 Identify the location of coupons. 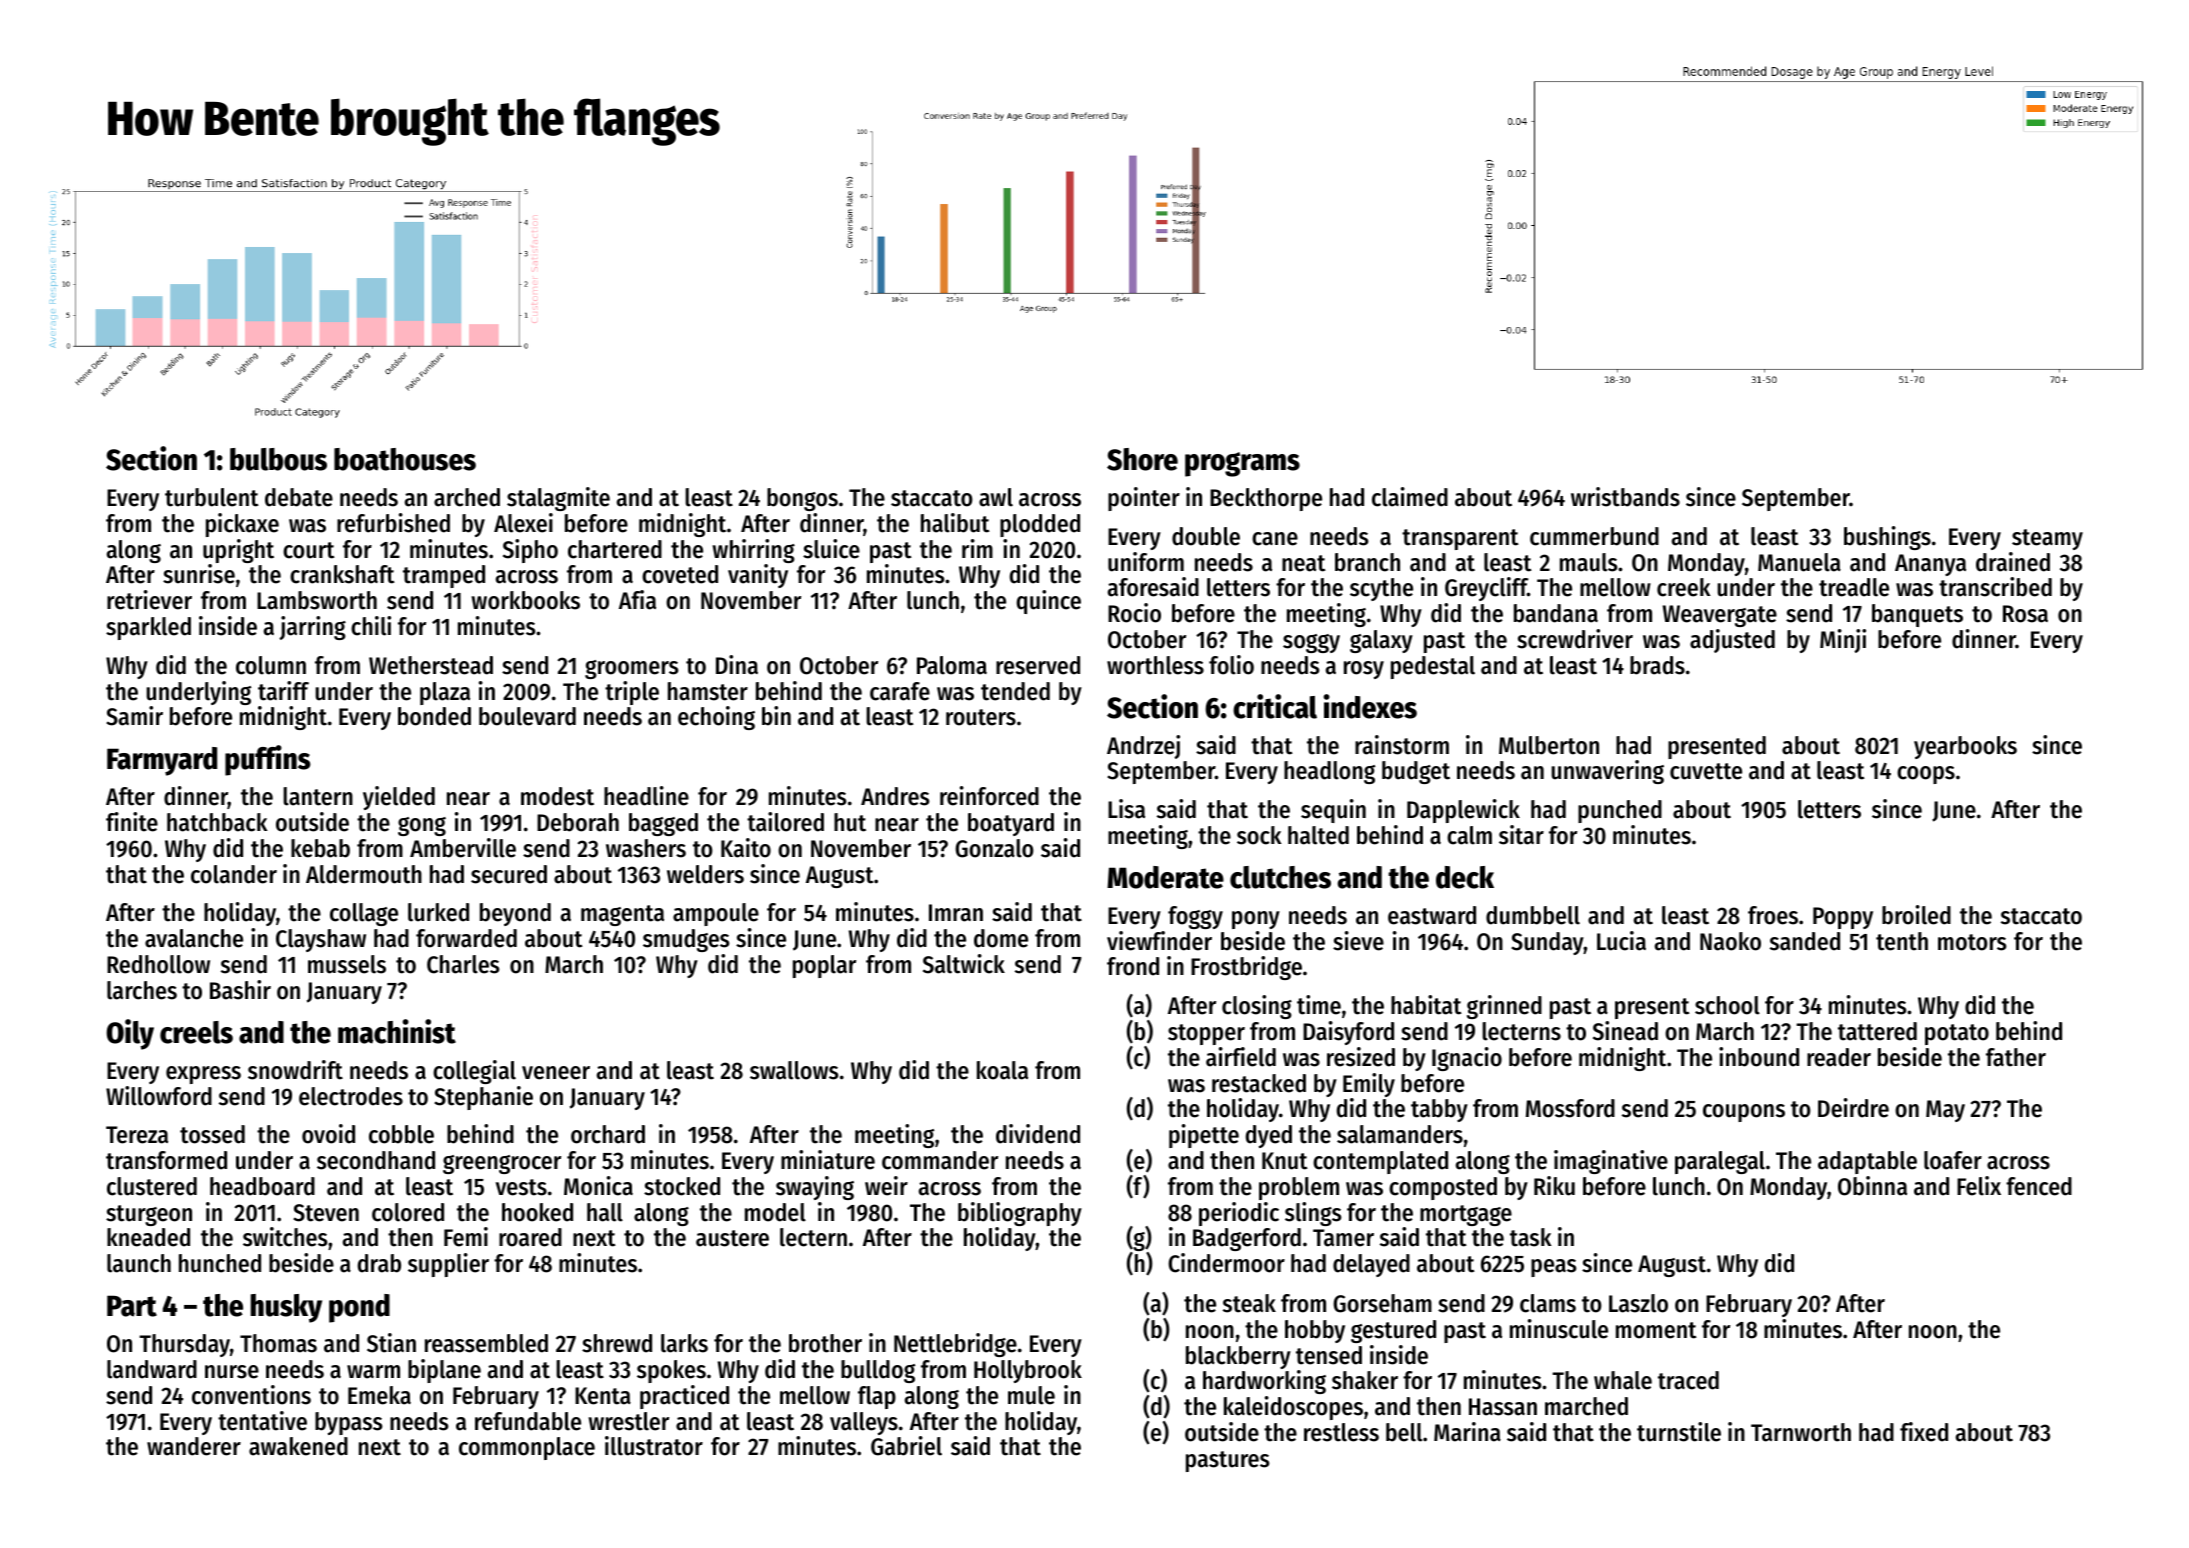
(1744, 1113).
